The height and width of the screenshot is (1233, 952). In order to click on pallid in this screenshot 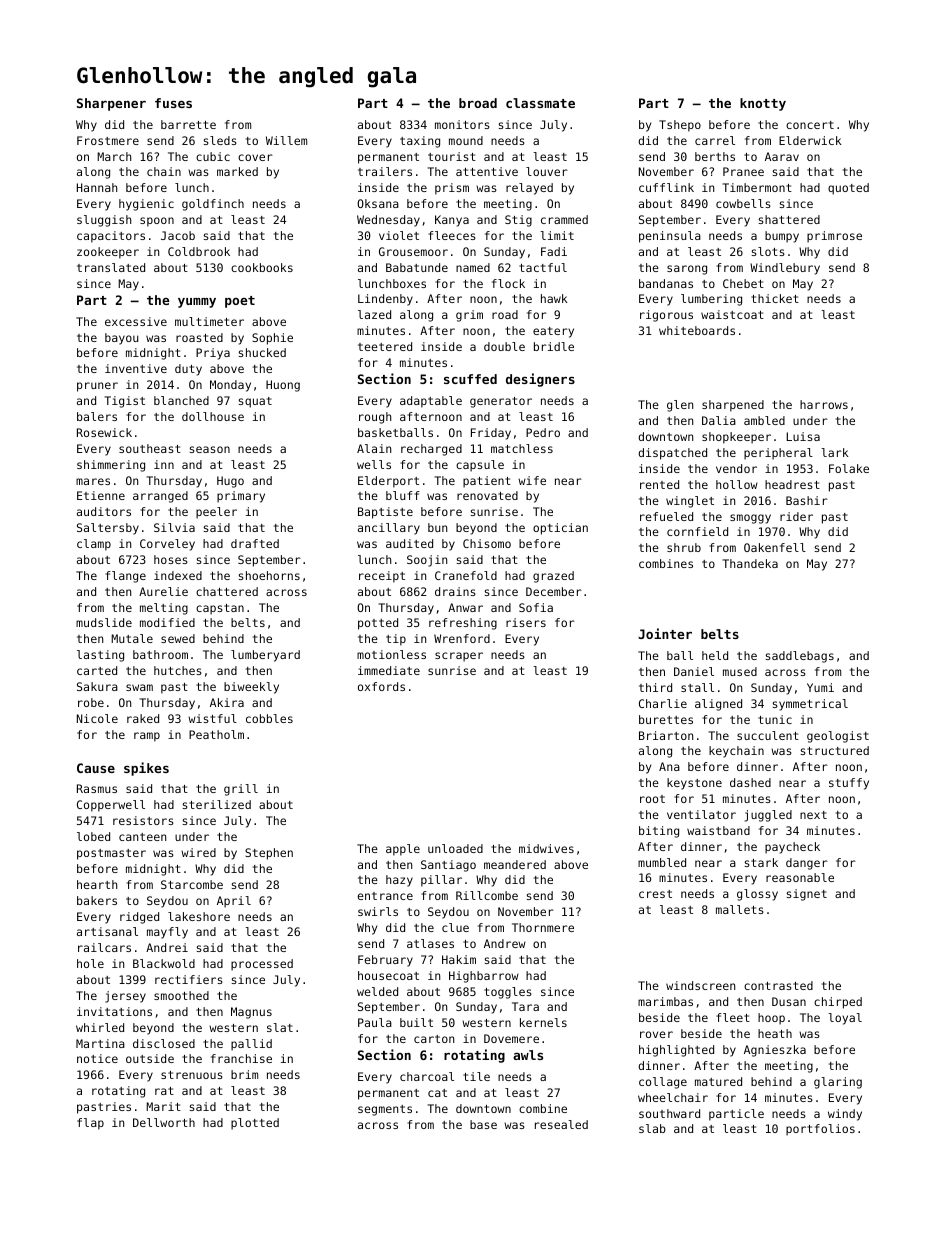, I will do `click(251, 1045)`.
